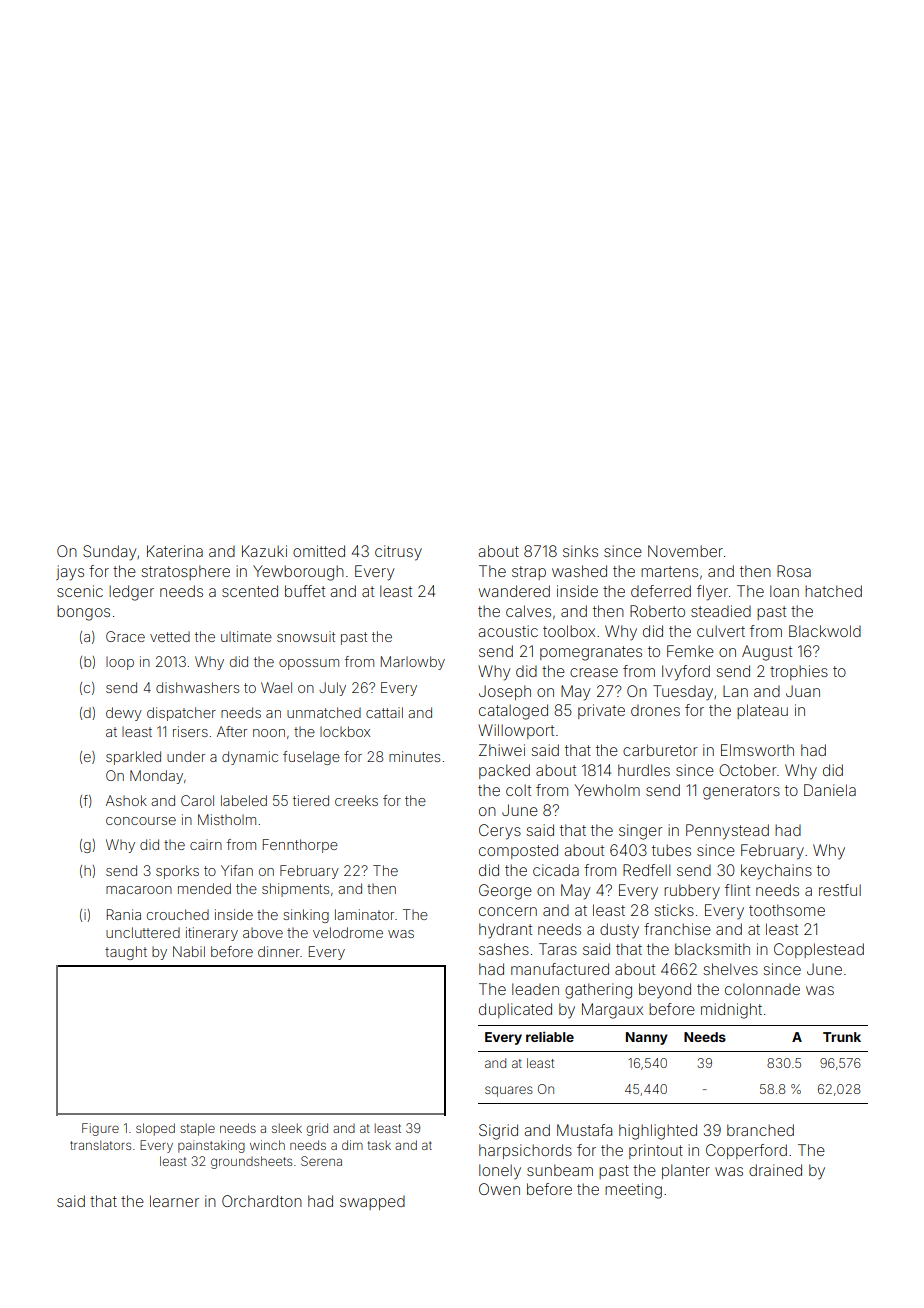  Describe the element at coordinates (232, 731) in the image. I see `After` at that location.
